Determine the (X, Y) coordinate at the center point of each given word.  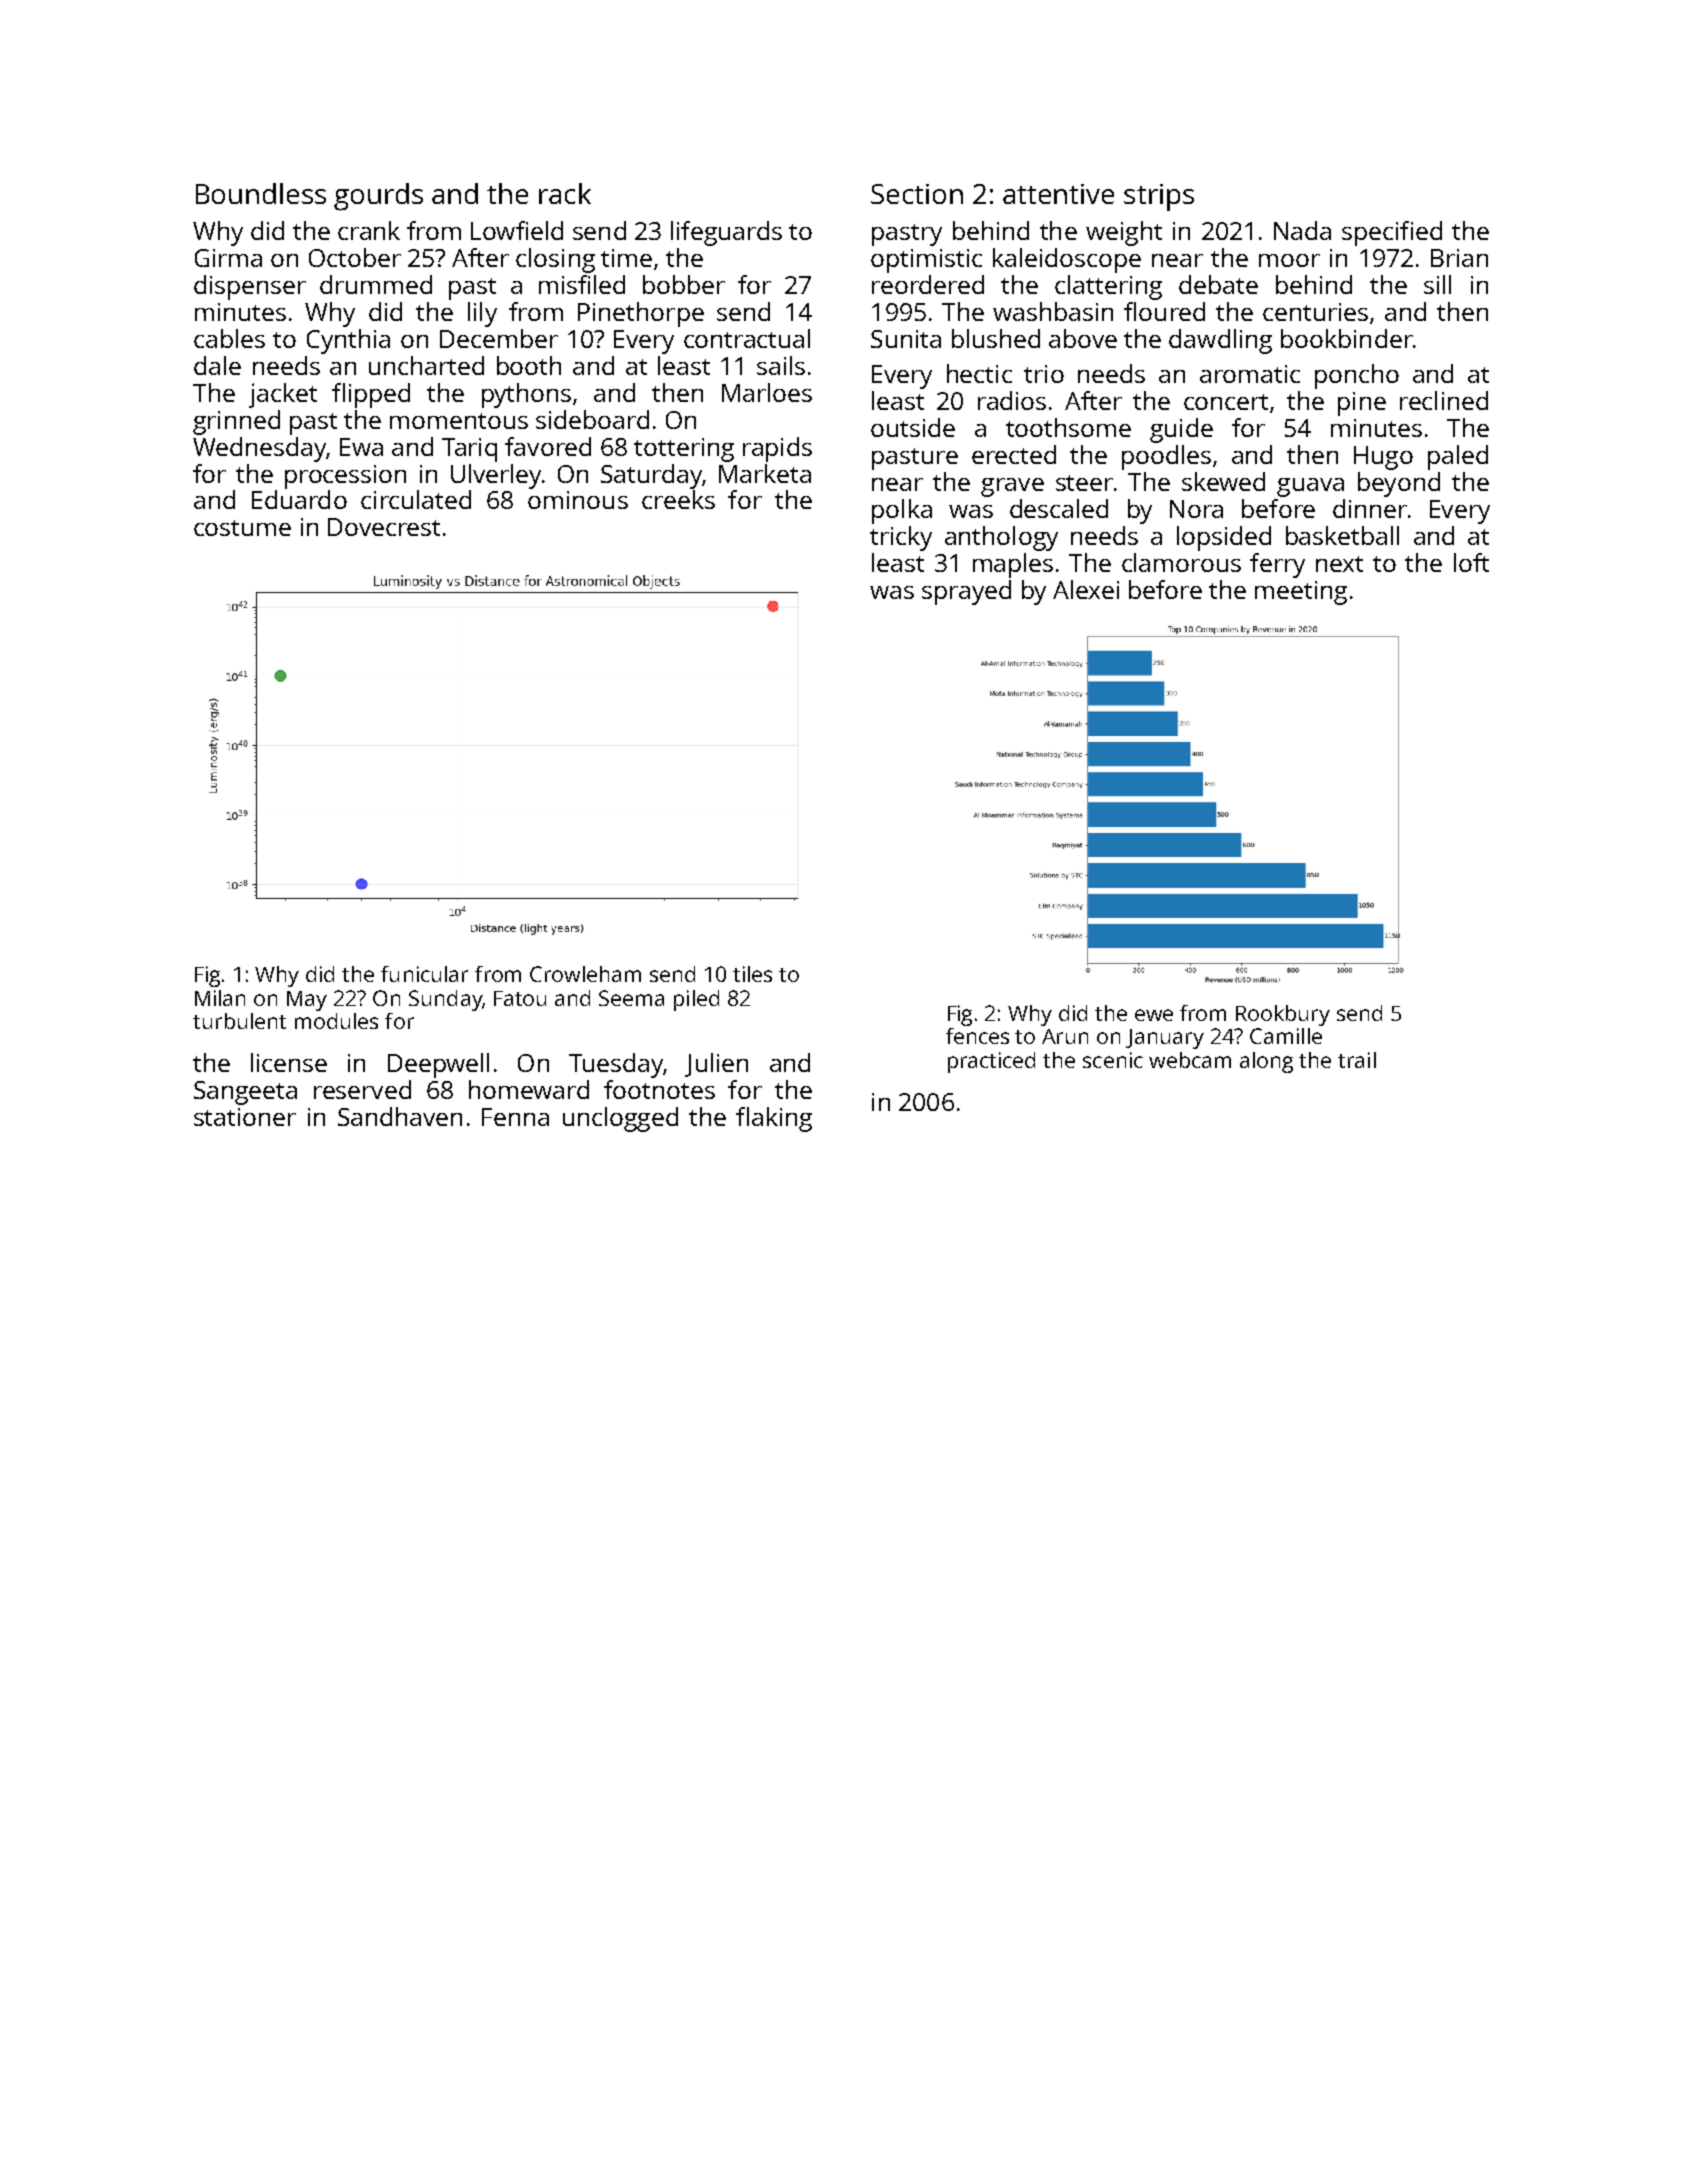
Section (917, 194)
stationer (245, 1117)
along (1266, 1062)
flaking (774, 1119)
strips (1159, 197)
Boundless (261, 193)
